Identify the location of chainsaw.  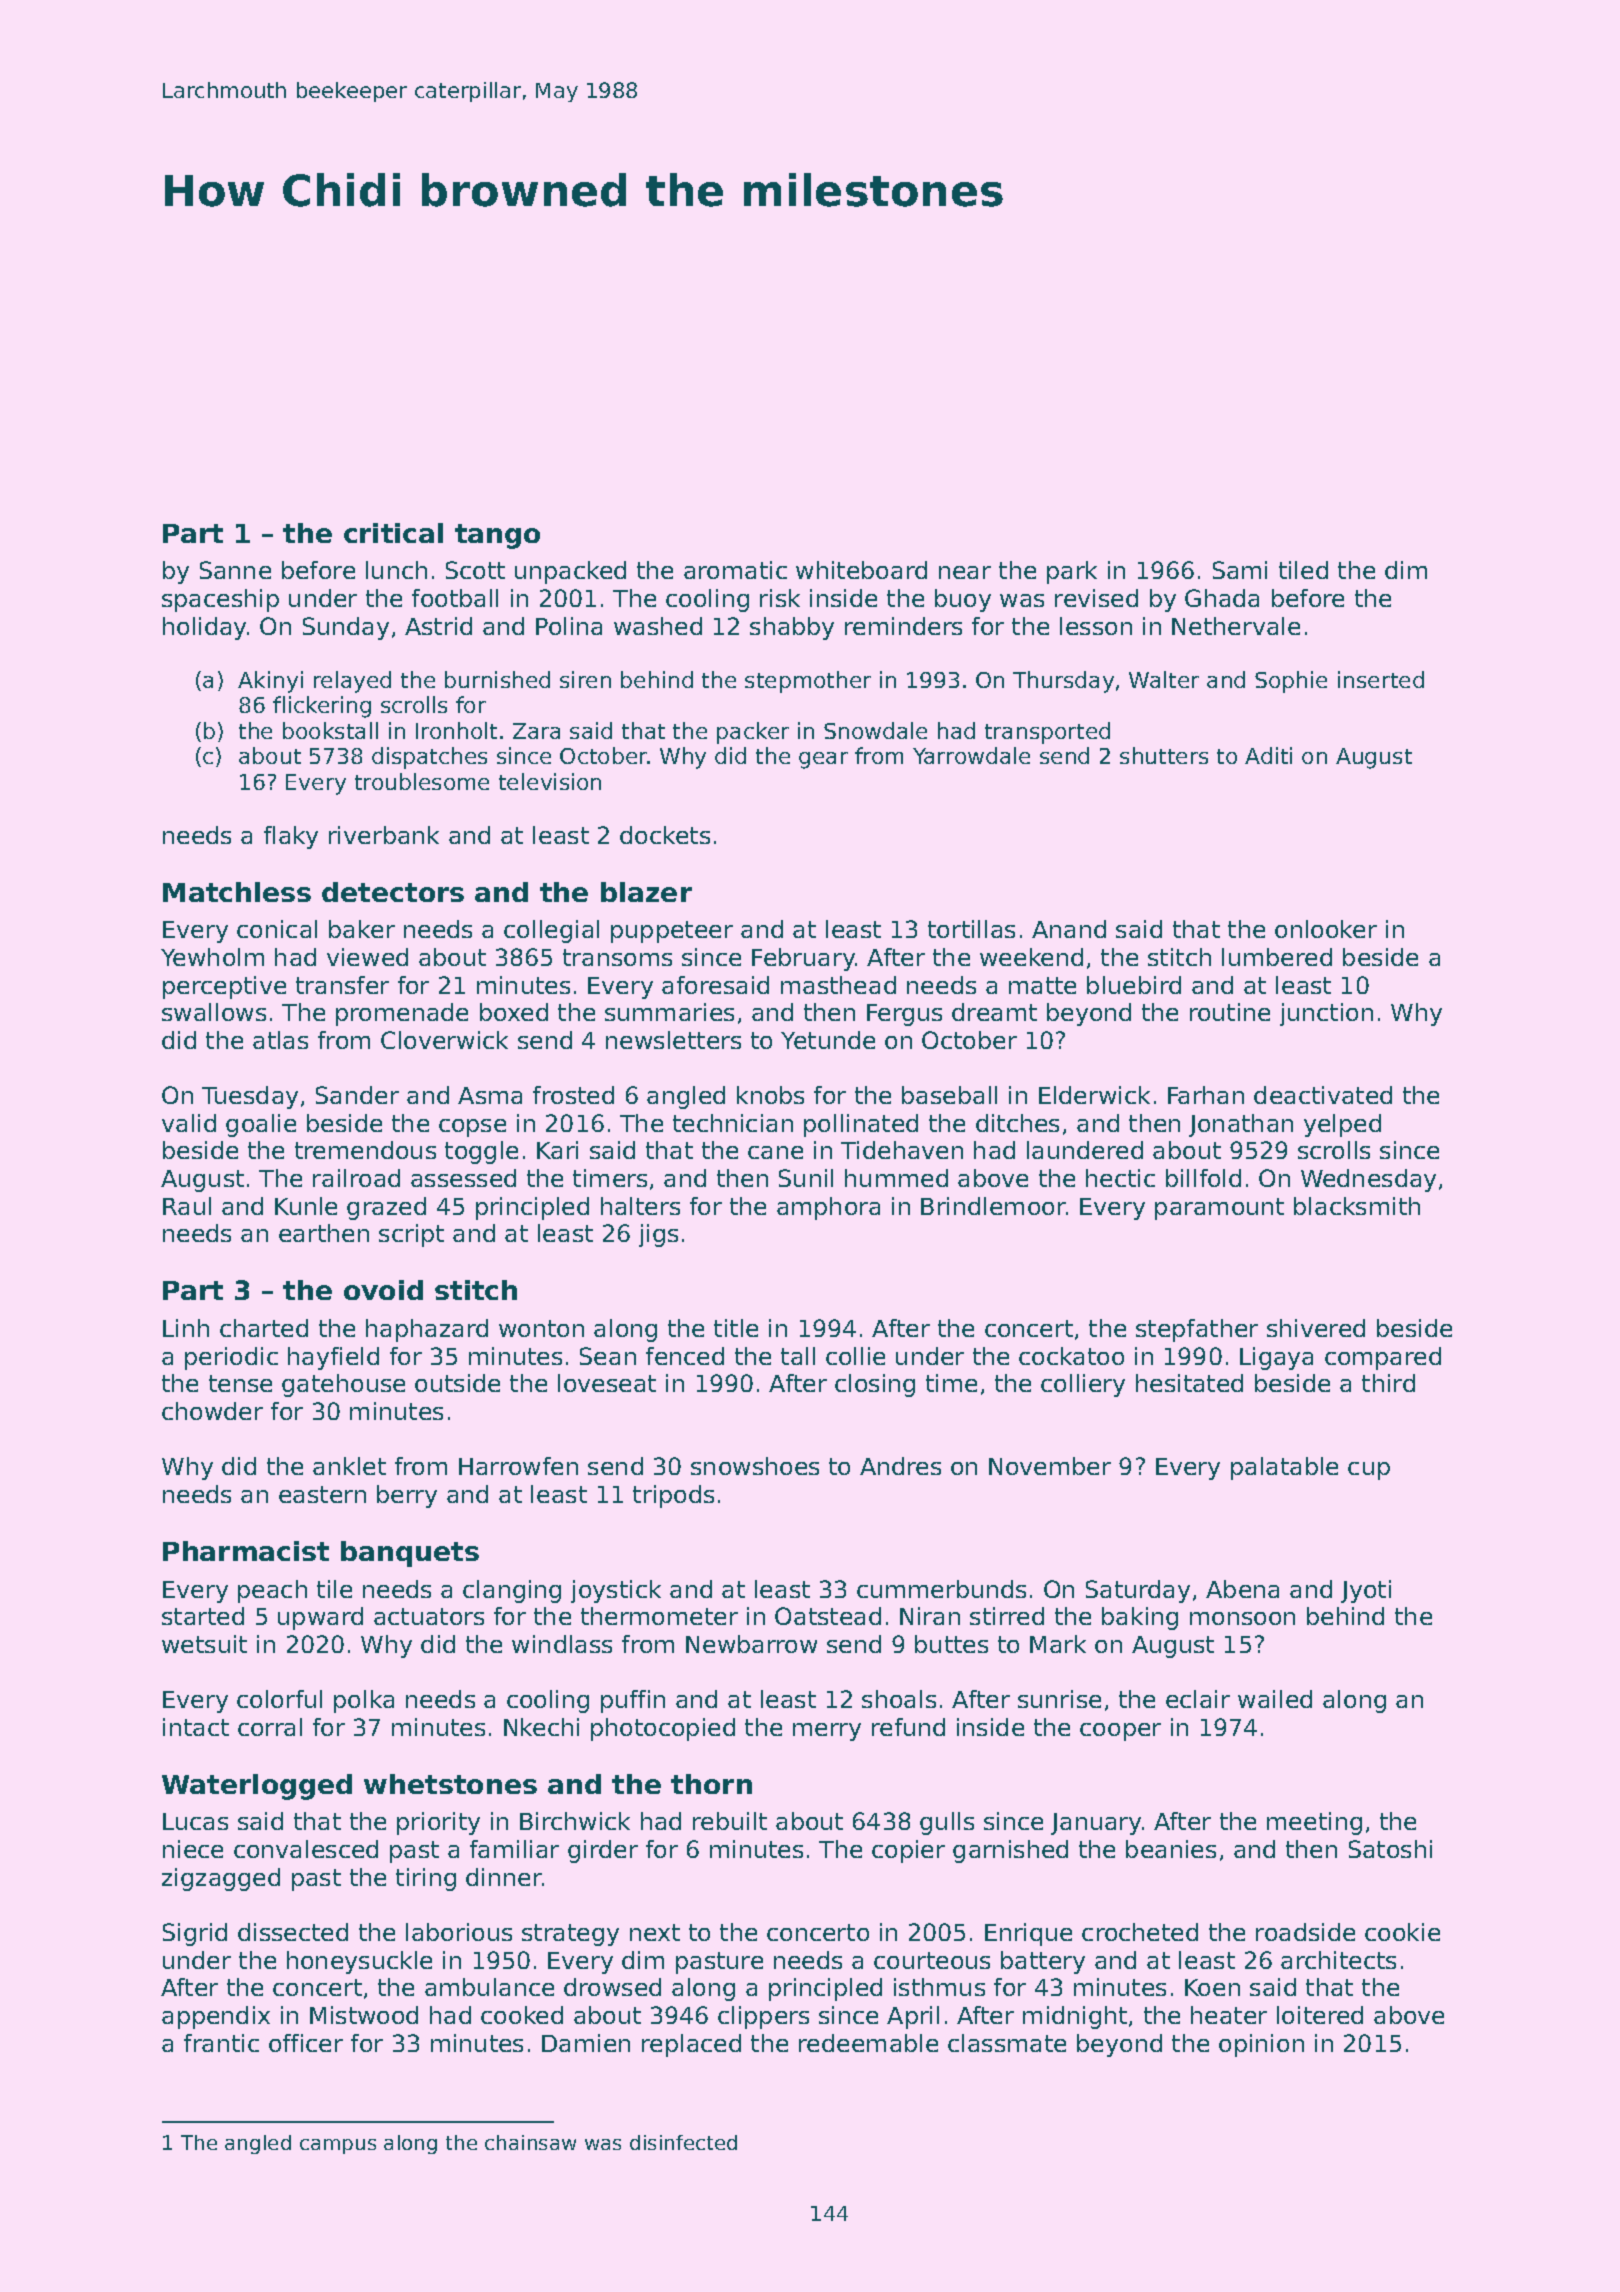
(530, 2142).
